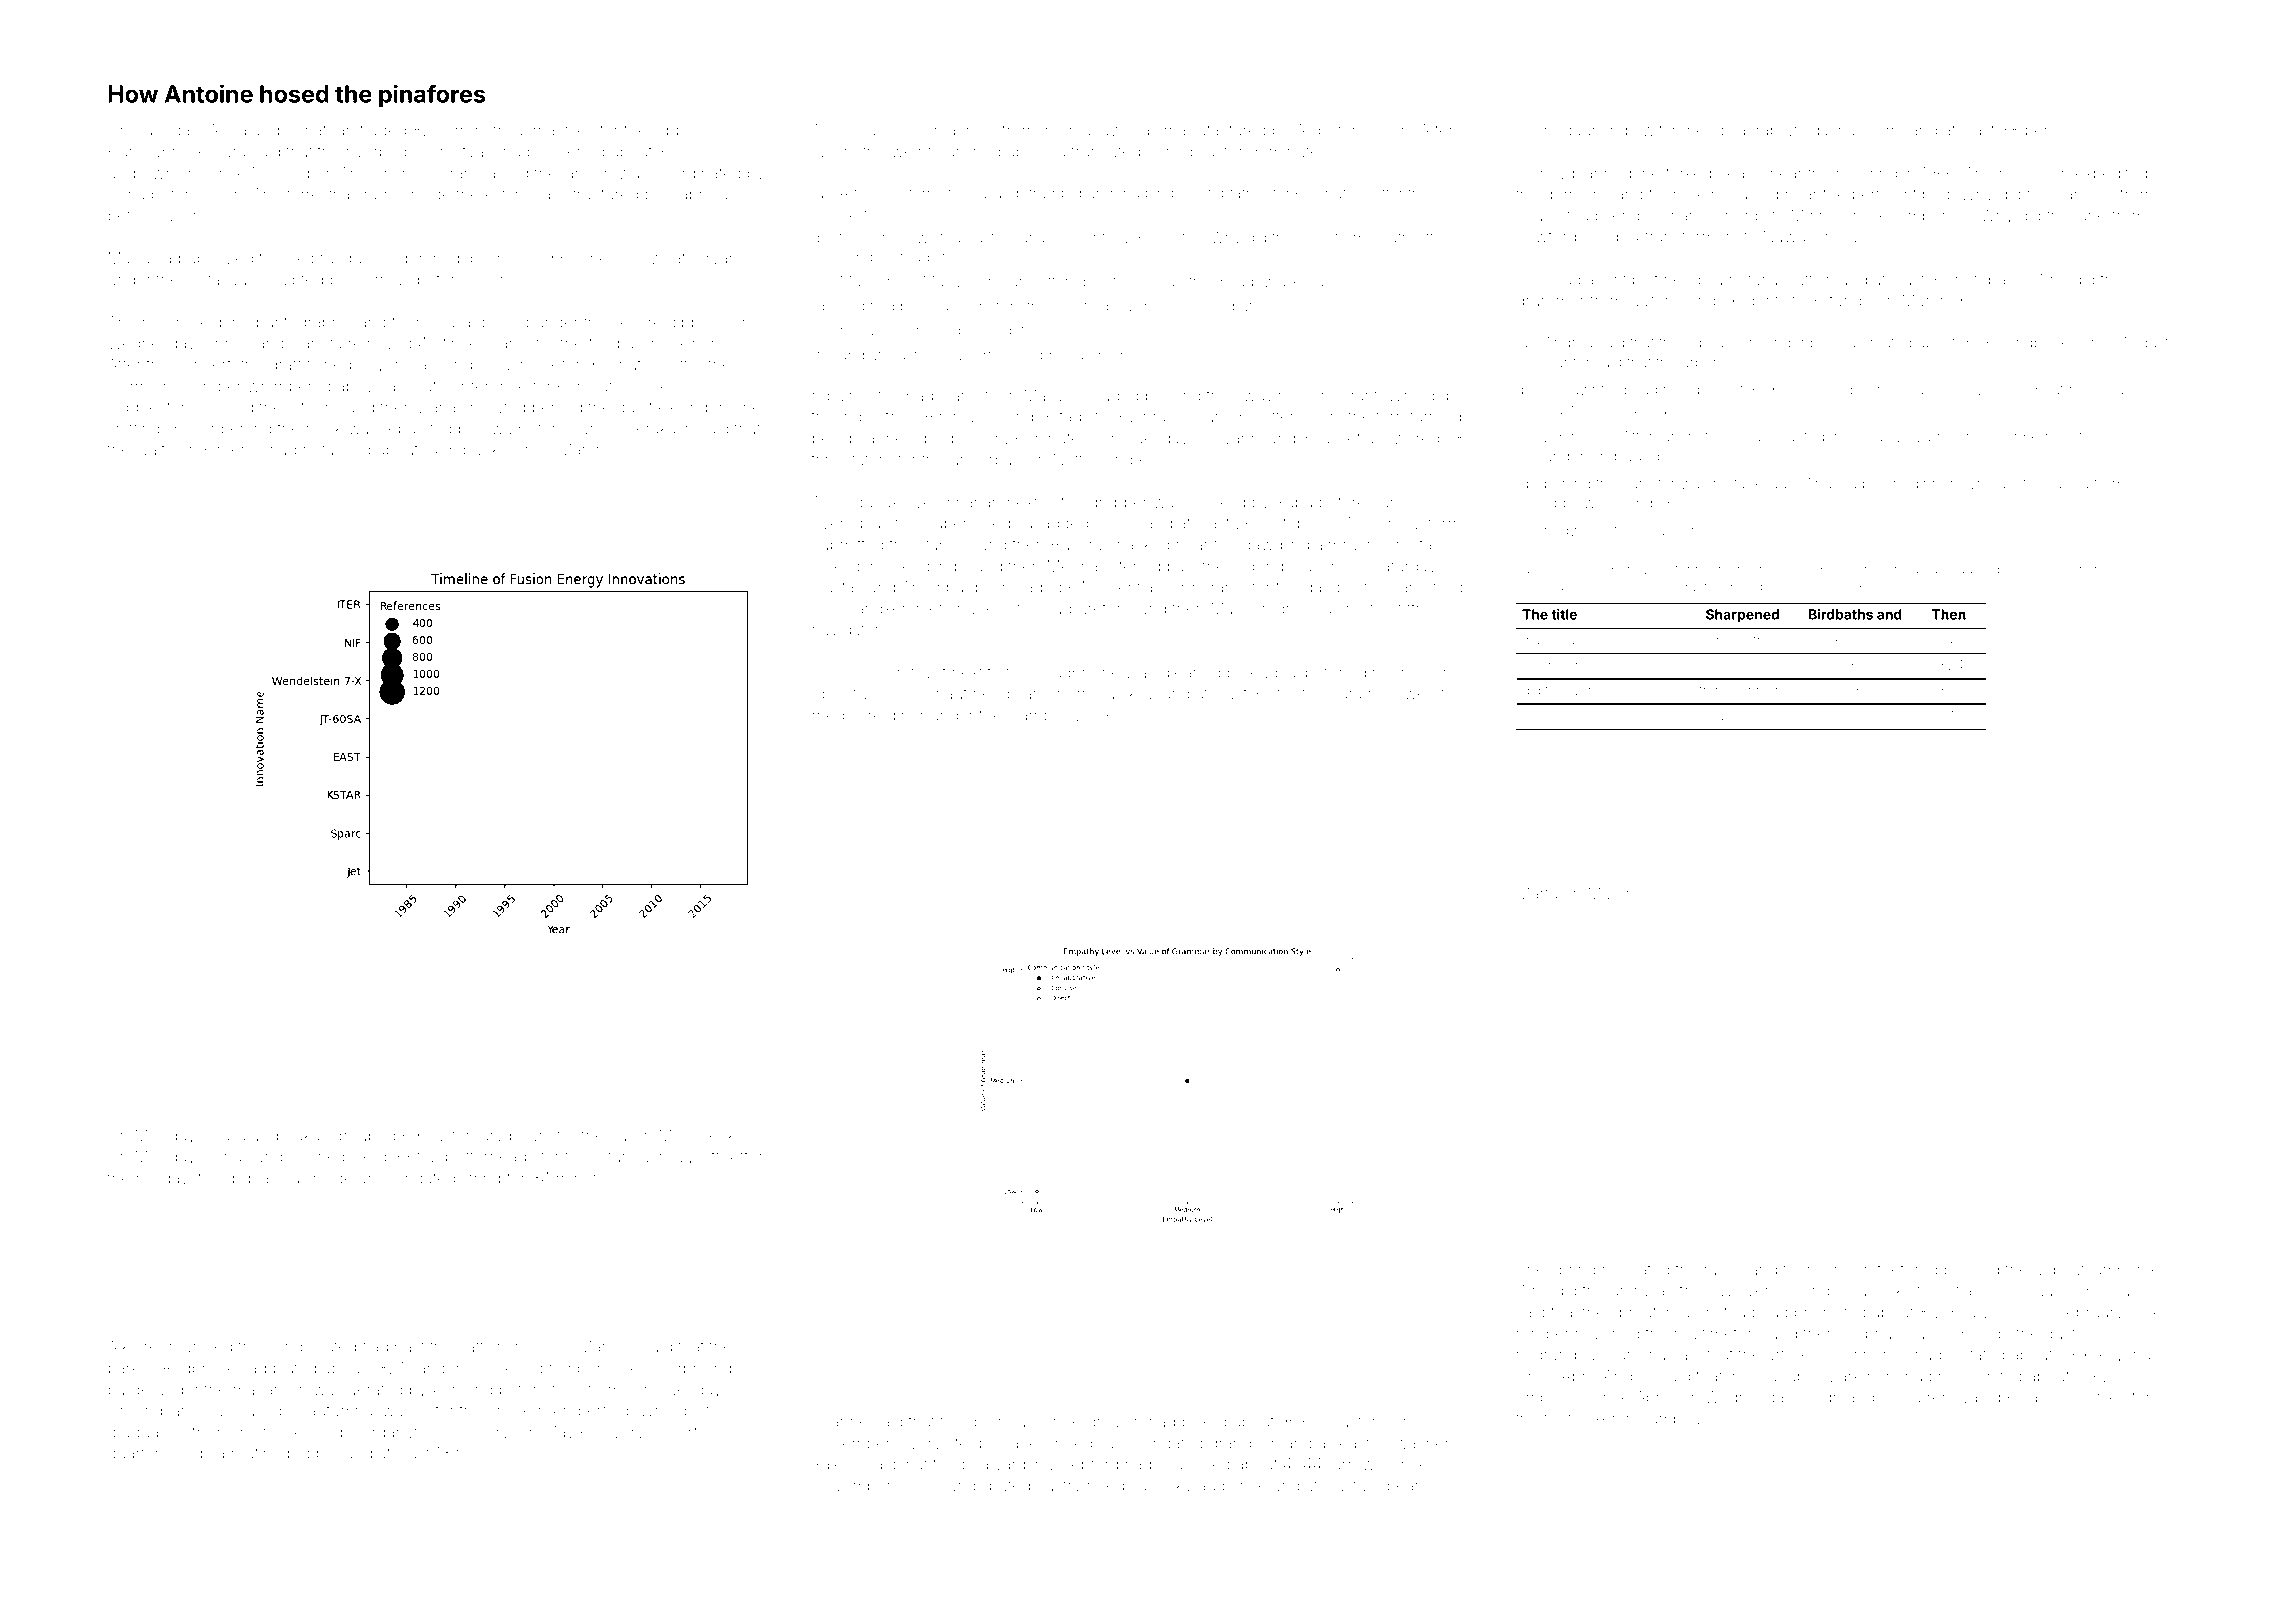 The height and width of the page is (1614, 2282). Describe the element at coordinates (919, 257) in the page. I see `toads` at that location.
